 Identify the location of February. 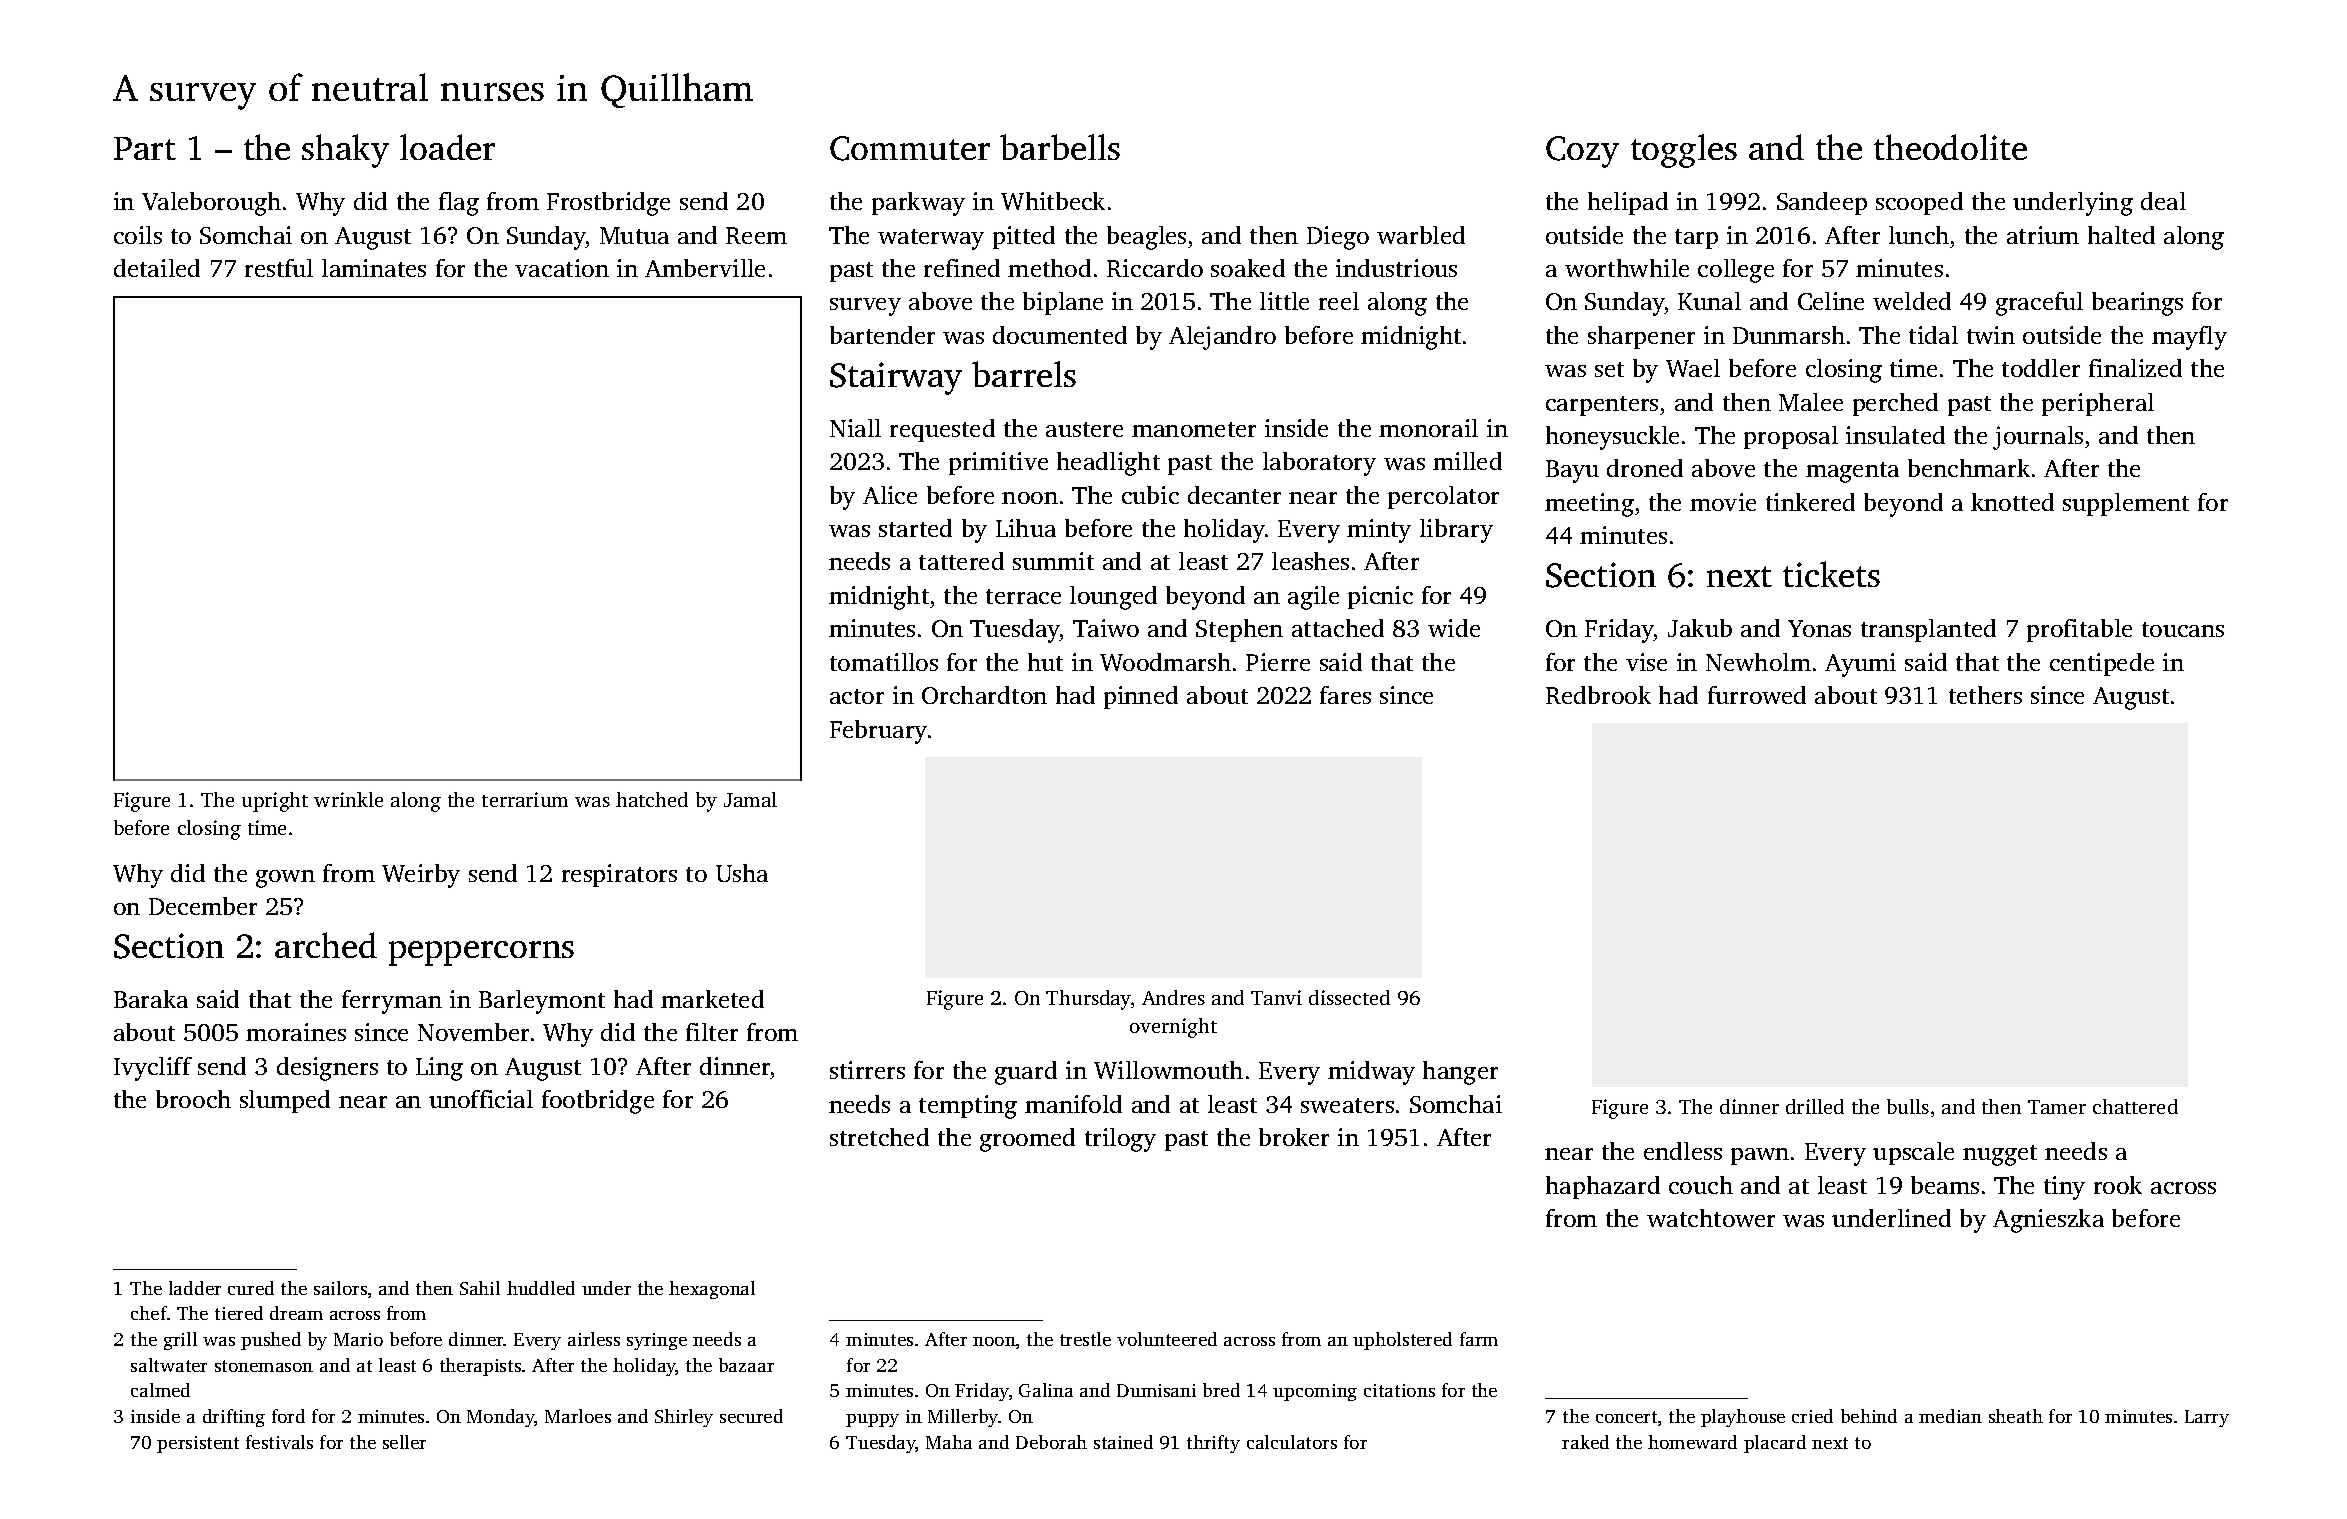
(878, 732).
